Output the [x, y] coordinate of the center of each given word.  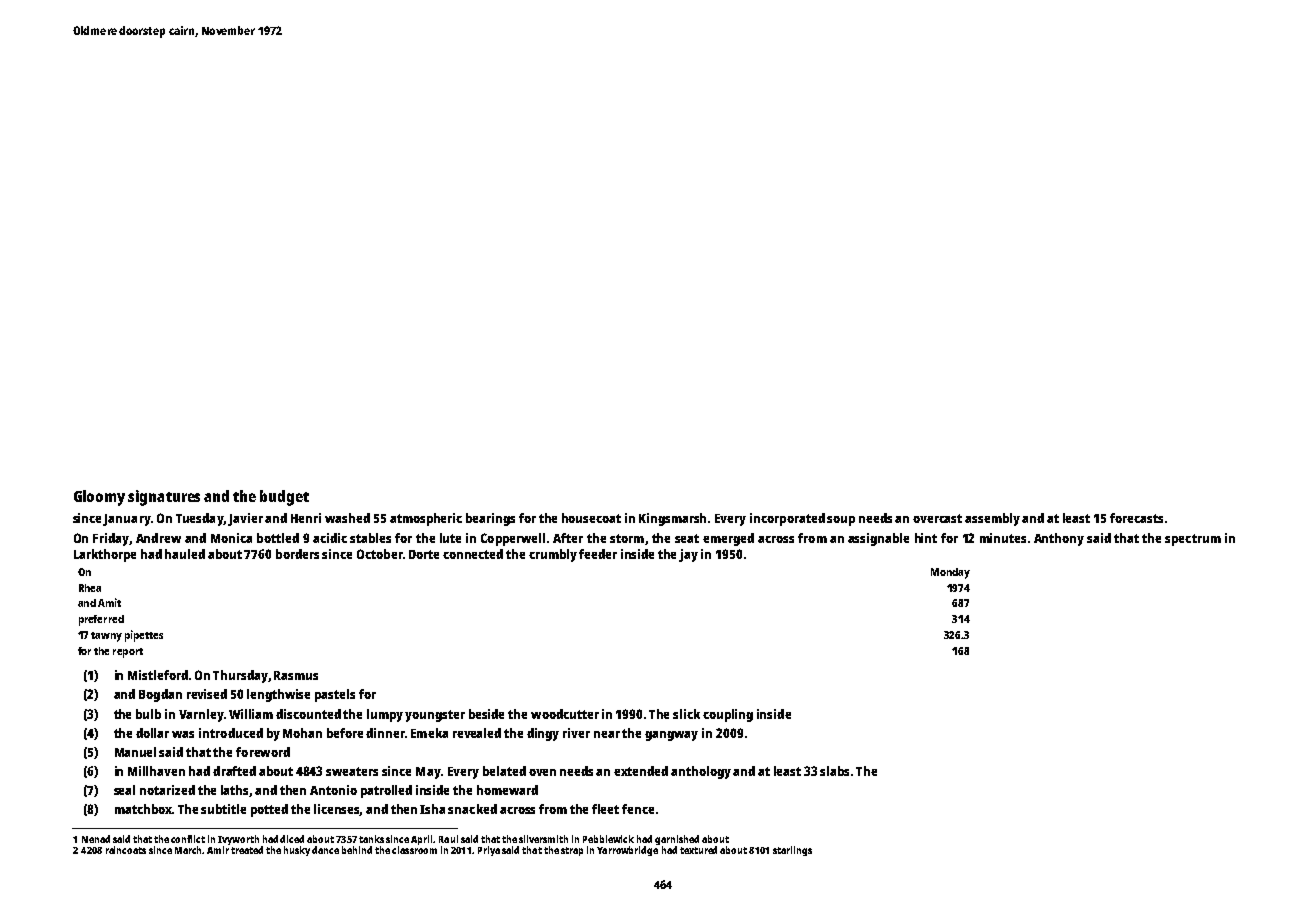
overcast [937, 518]
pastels [335, 695]
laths [235, 791]
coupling [728, 715]
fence [638, 809]
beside [486, 714]
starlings [792, 851]
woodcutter [565, 714]
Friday [111, 539]
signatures [164, 498]
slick [686, 714]
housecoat [591, 518]
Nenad [96, 839]
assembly [992, 519]
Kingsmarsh [672, 519]
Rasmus [296, 675]
